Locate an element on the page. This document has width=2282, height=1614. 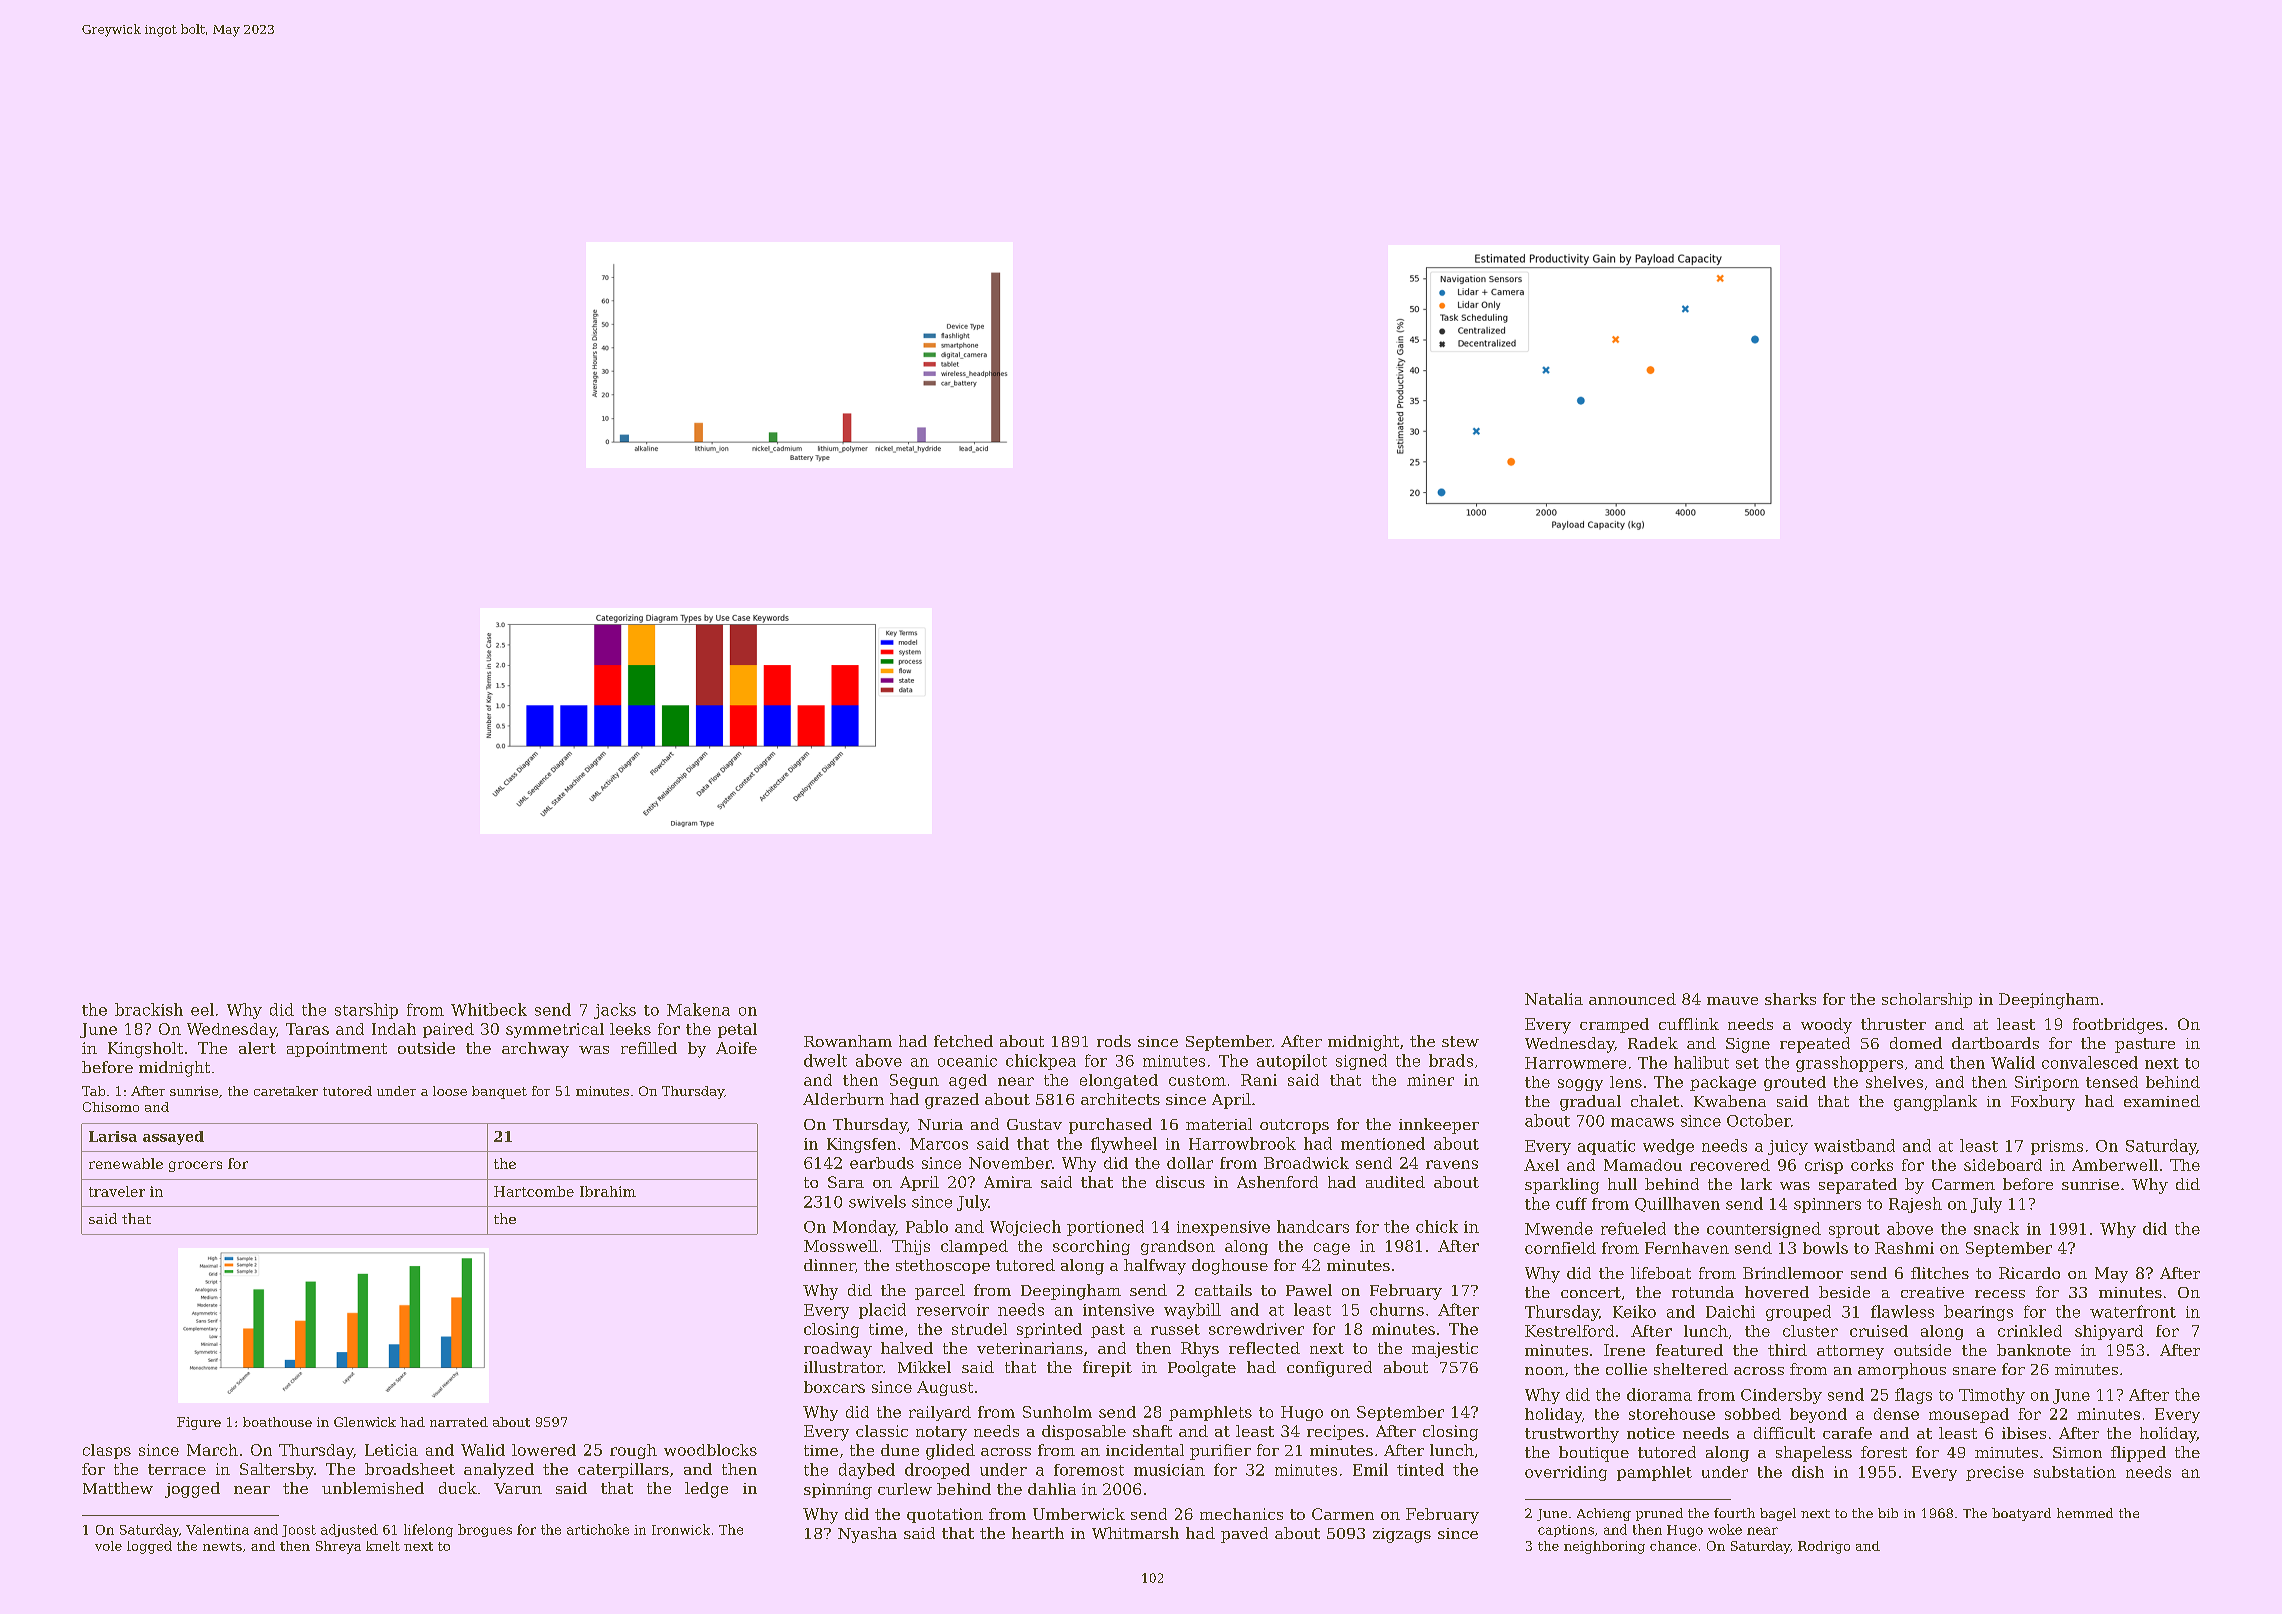
announced is located at coordinates (1632, 999).
